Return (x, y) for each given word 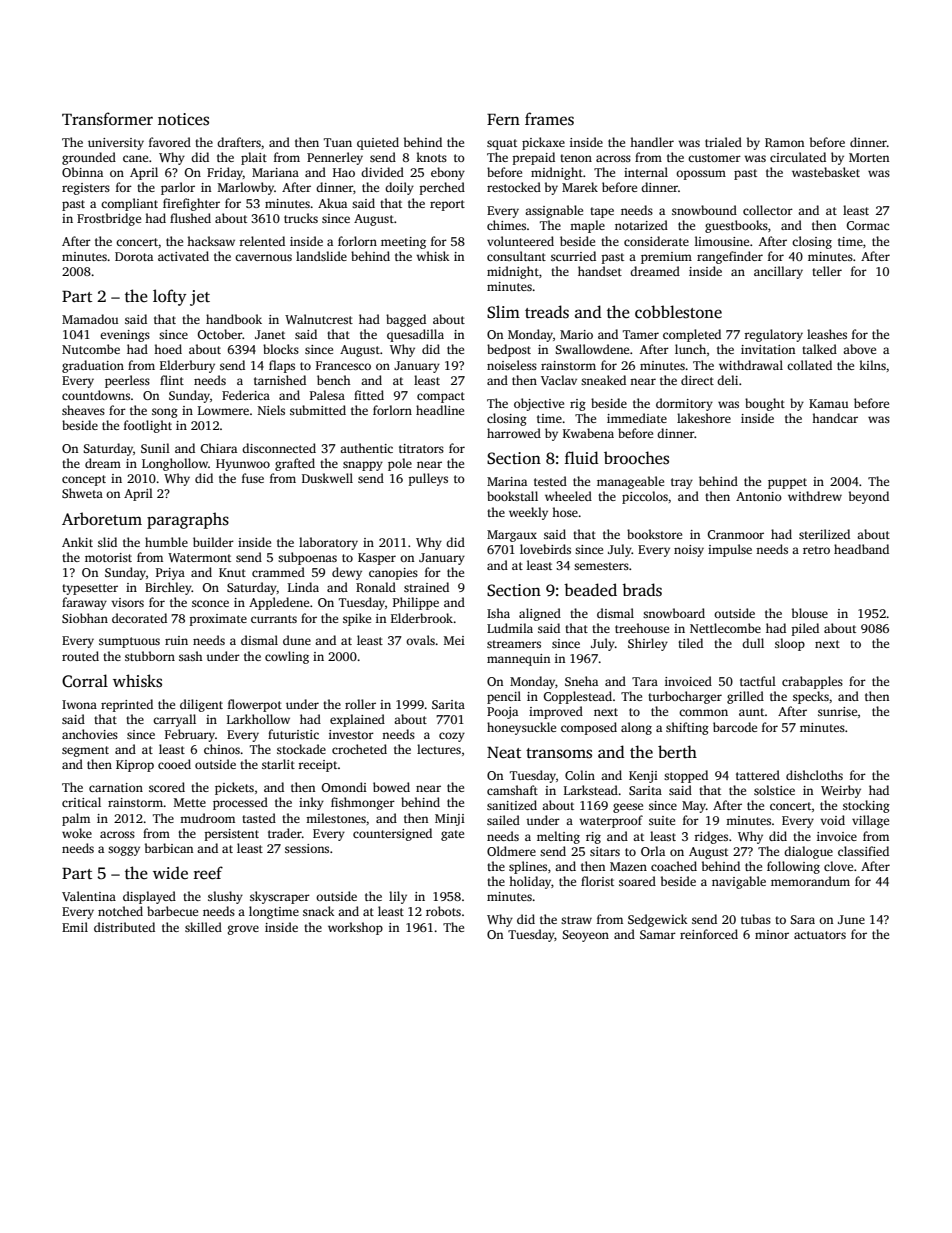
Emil (75, 927)
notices (183, 119)
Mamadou (90, 319)
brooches (636, 458)
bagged (406, 320)
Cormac (867, 225)
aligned (540, 614)
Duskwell (327, 478)
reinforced (709, 934)
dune (297, 640)
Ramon (784, 142)
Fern (503, 119)
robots (443, 911)
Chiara (218, 448)
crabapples (812, 682)
